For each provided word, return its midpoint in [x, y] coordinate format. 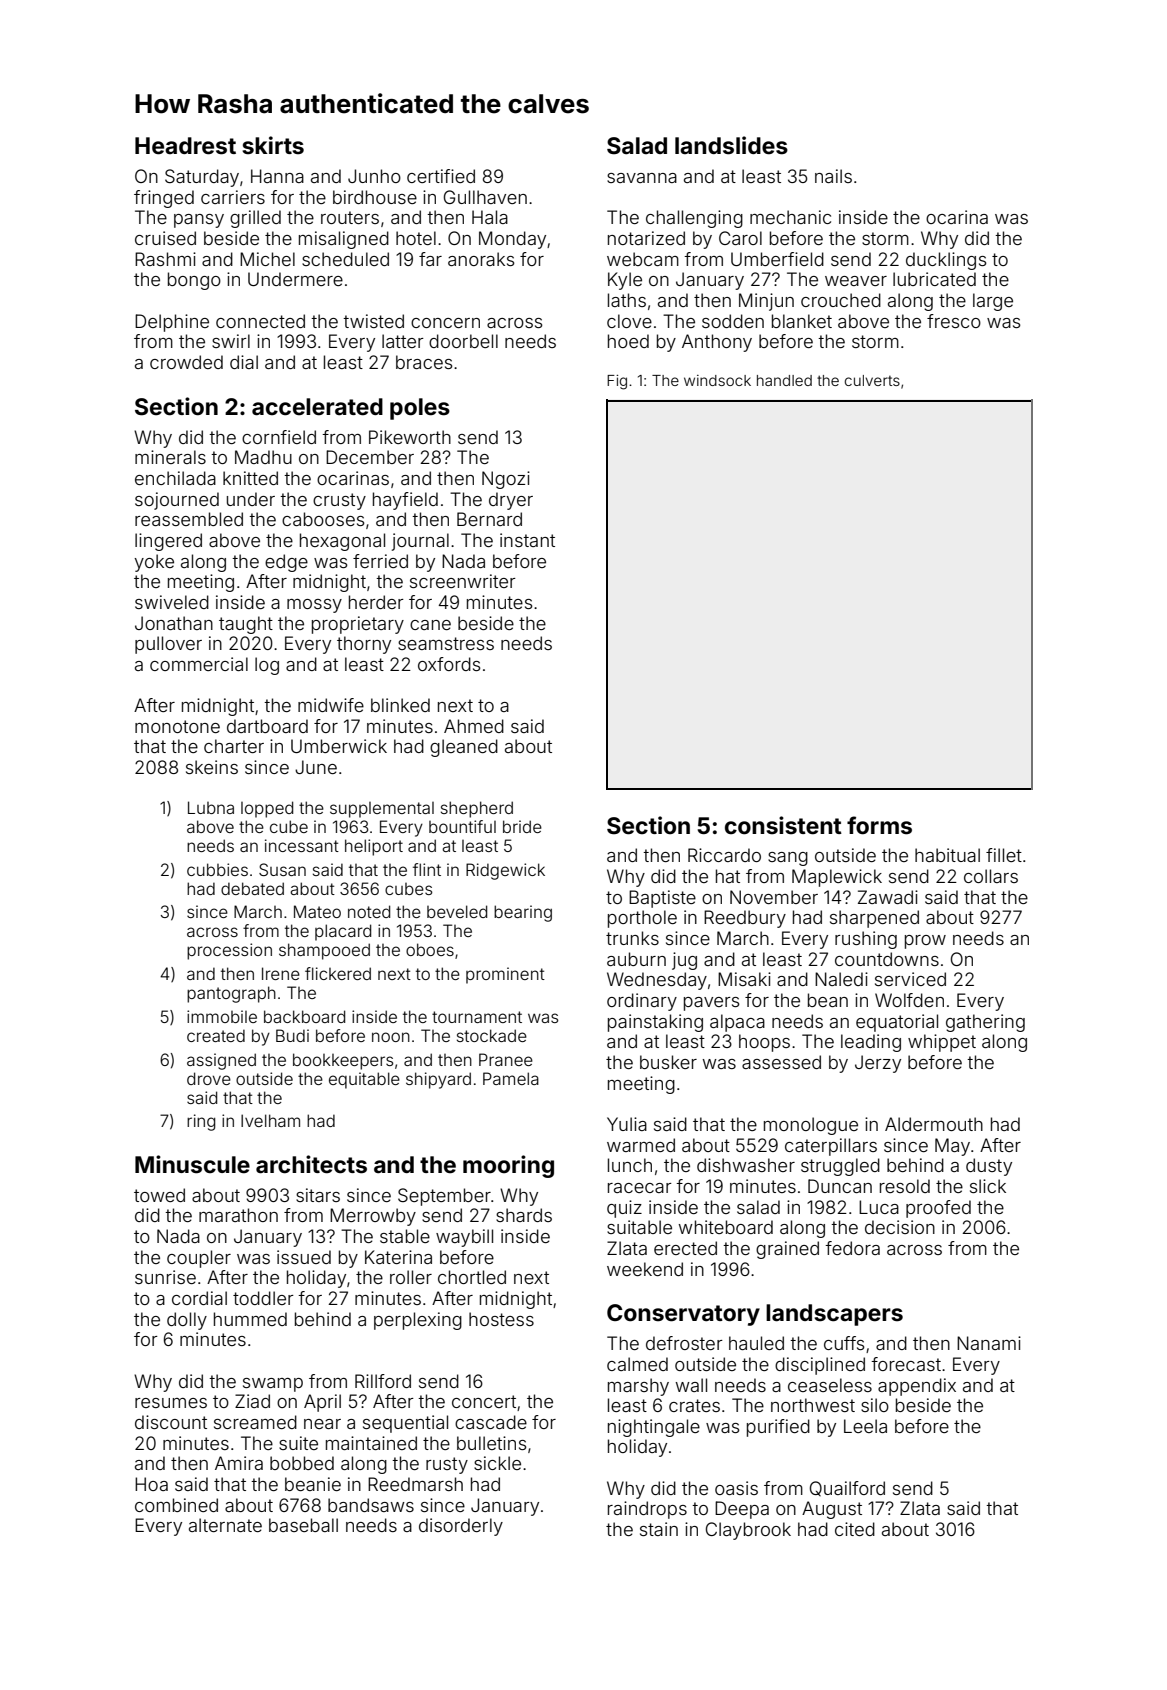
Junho [374, 176]
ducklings [946, 261]
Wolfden [909, 1000]
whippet [942, 1043]
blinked [400, 705]
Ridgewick [505, 871]
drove [209, 1078]
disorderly [461, 1527]
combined [176, 1505]
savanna [642, 178]
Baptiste [662, 899]
